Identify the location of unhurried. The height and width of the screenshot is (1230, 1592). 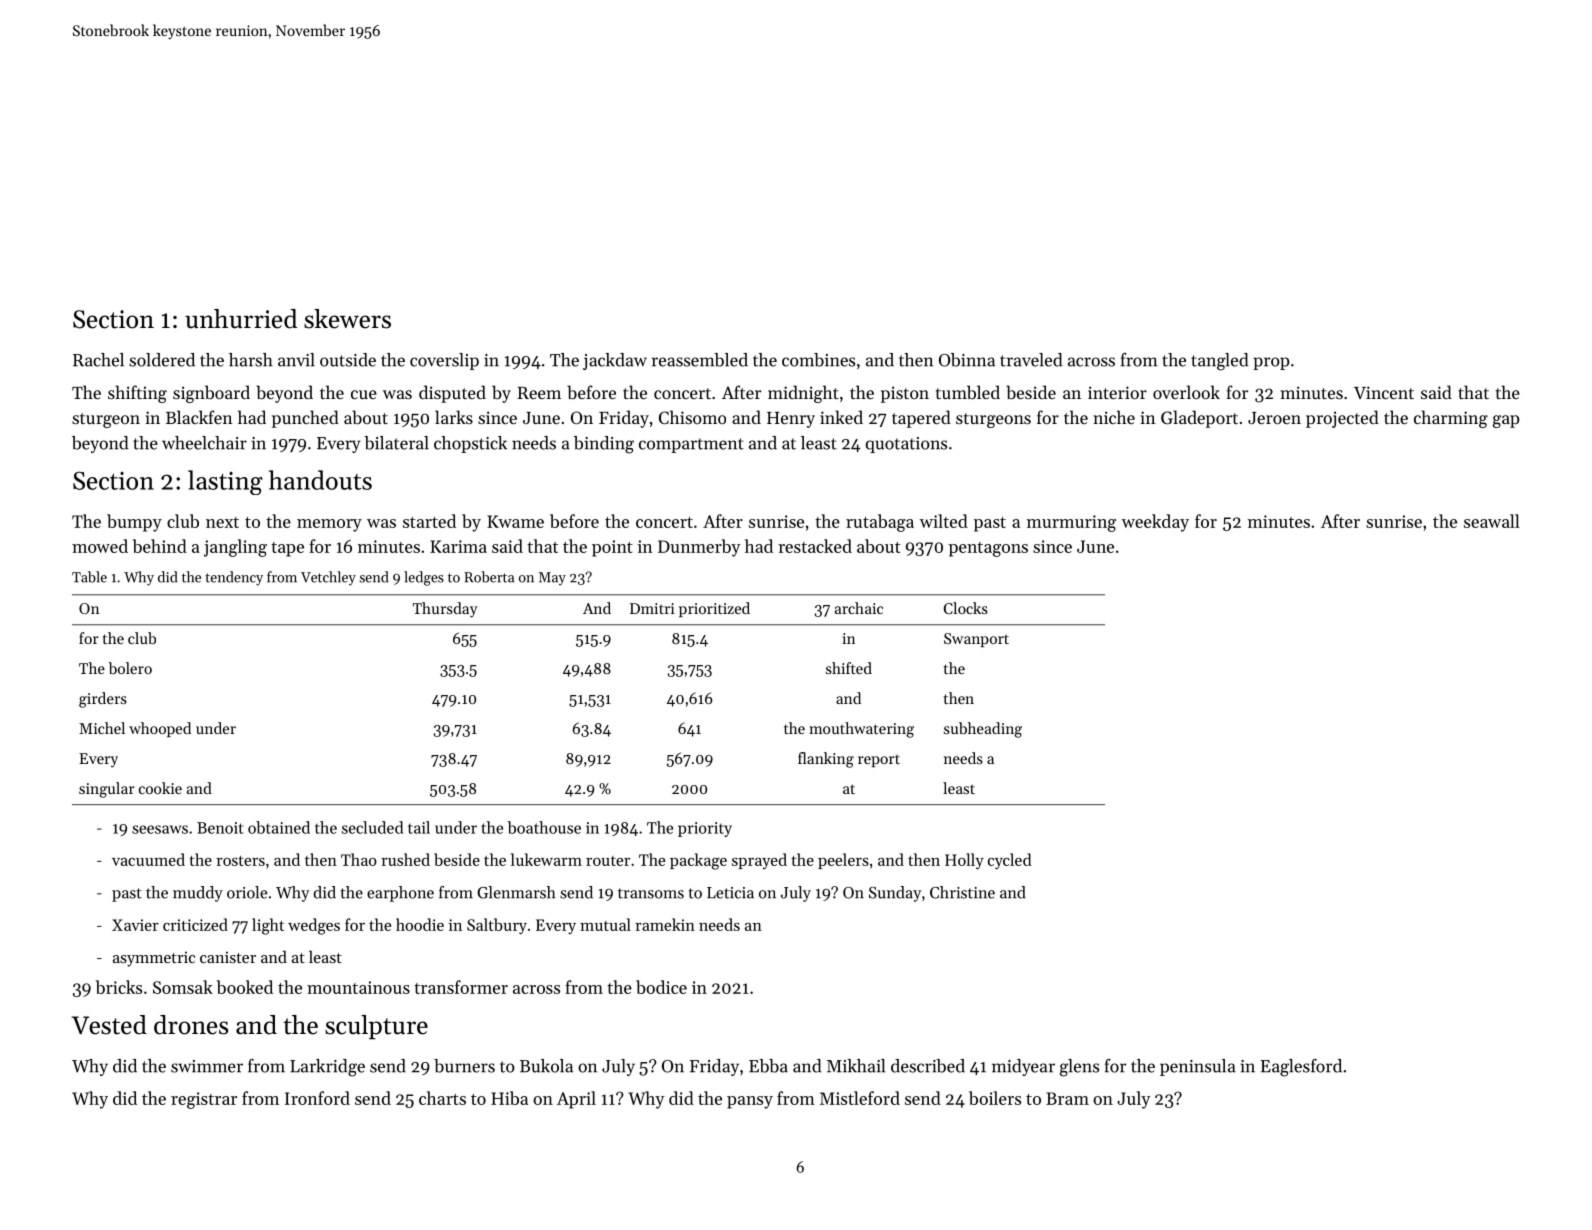
(241, 319).
